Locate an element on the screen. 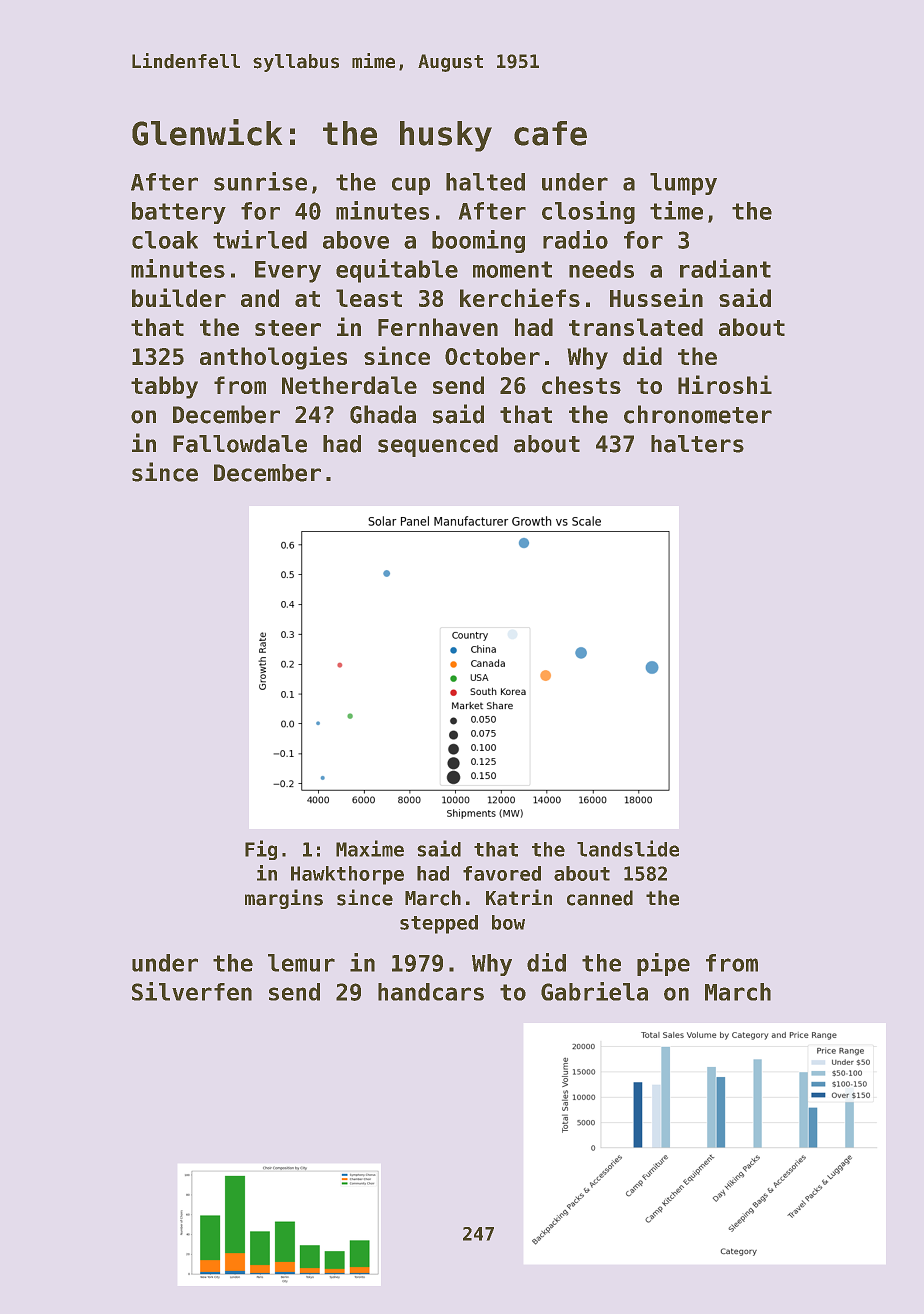 This screenshot has width=924, height=1314. equitable is located at coordinates (397, 271).
